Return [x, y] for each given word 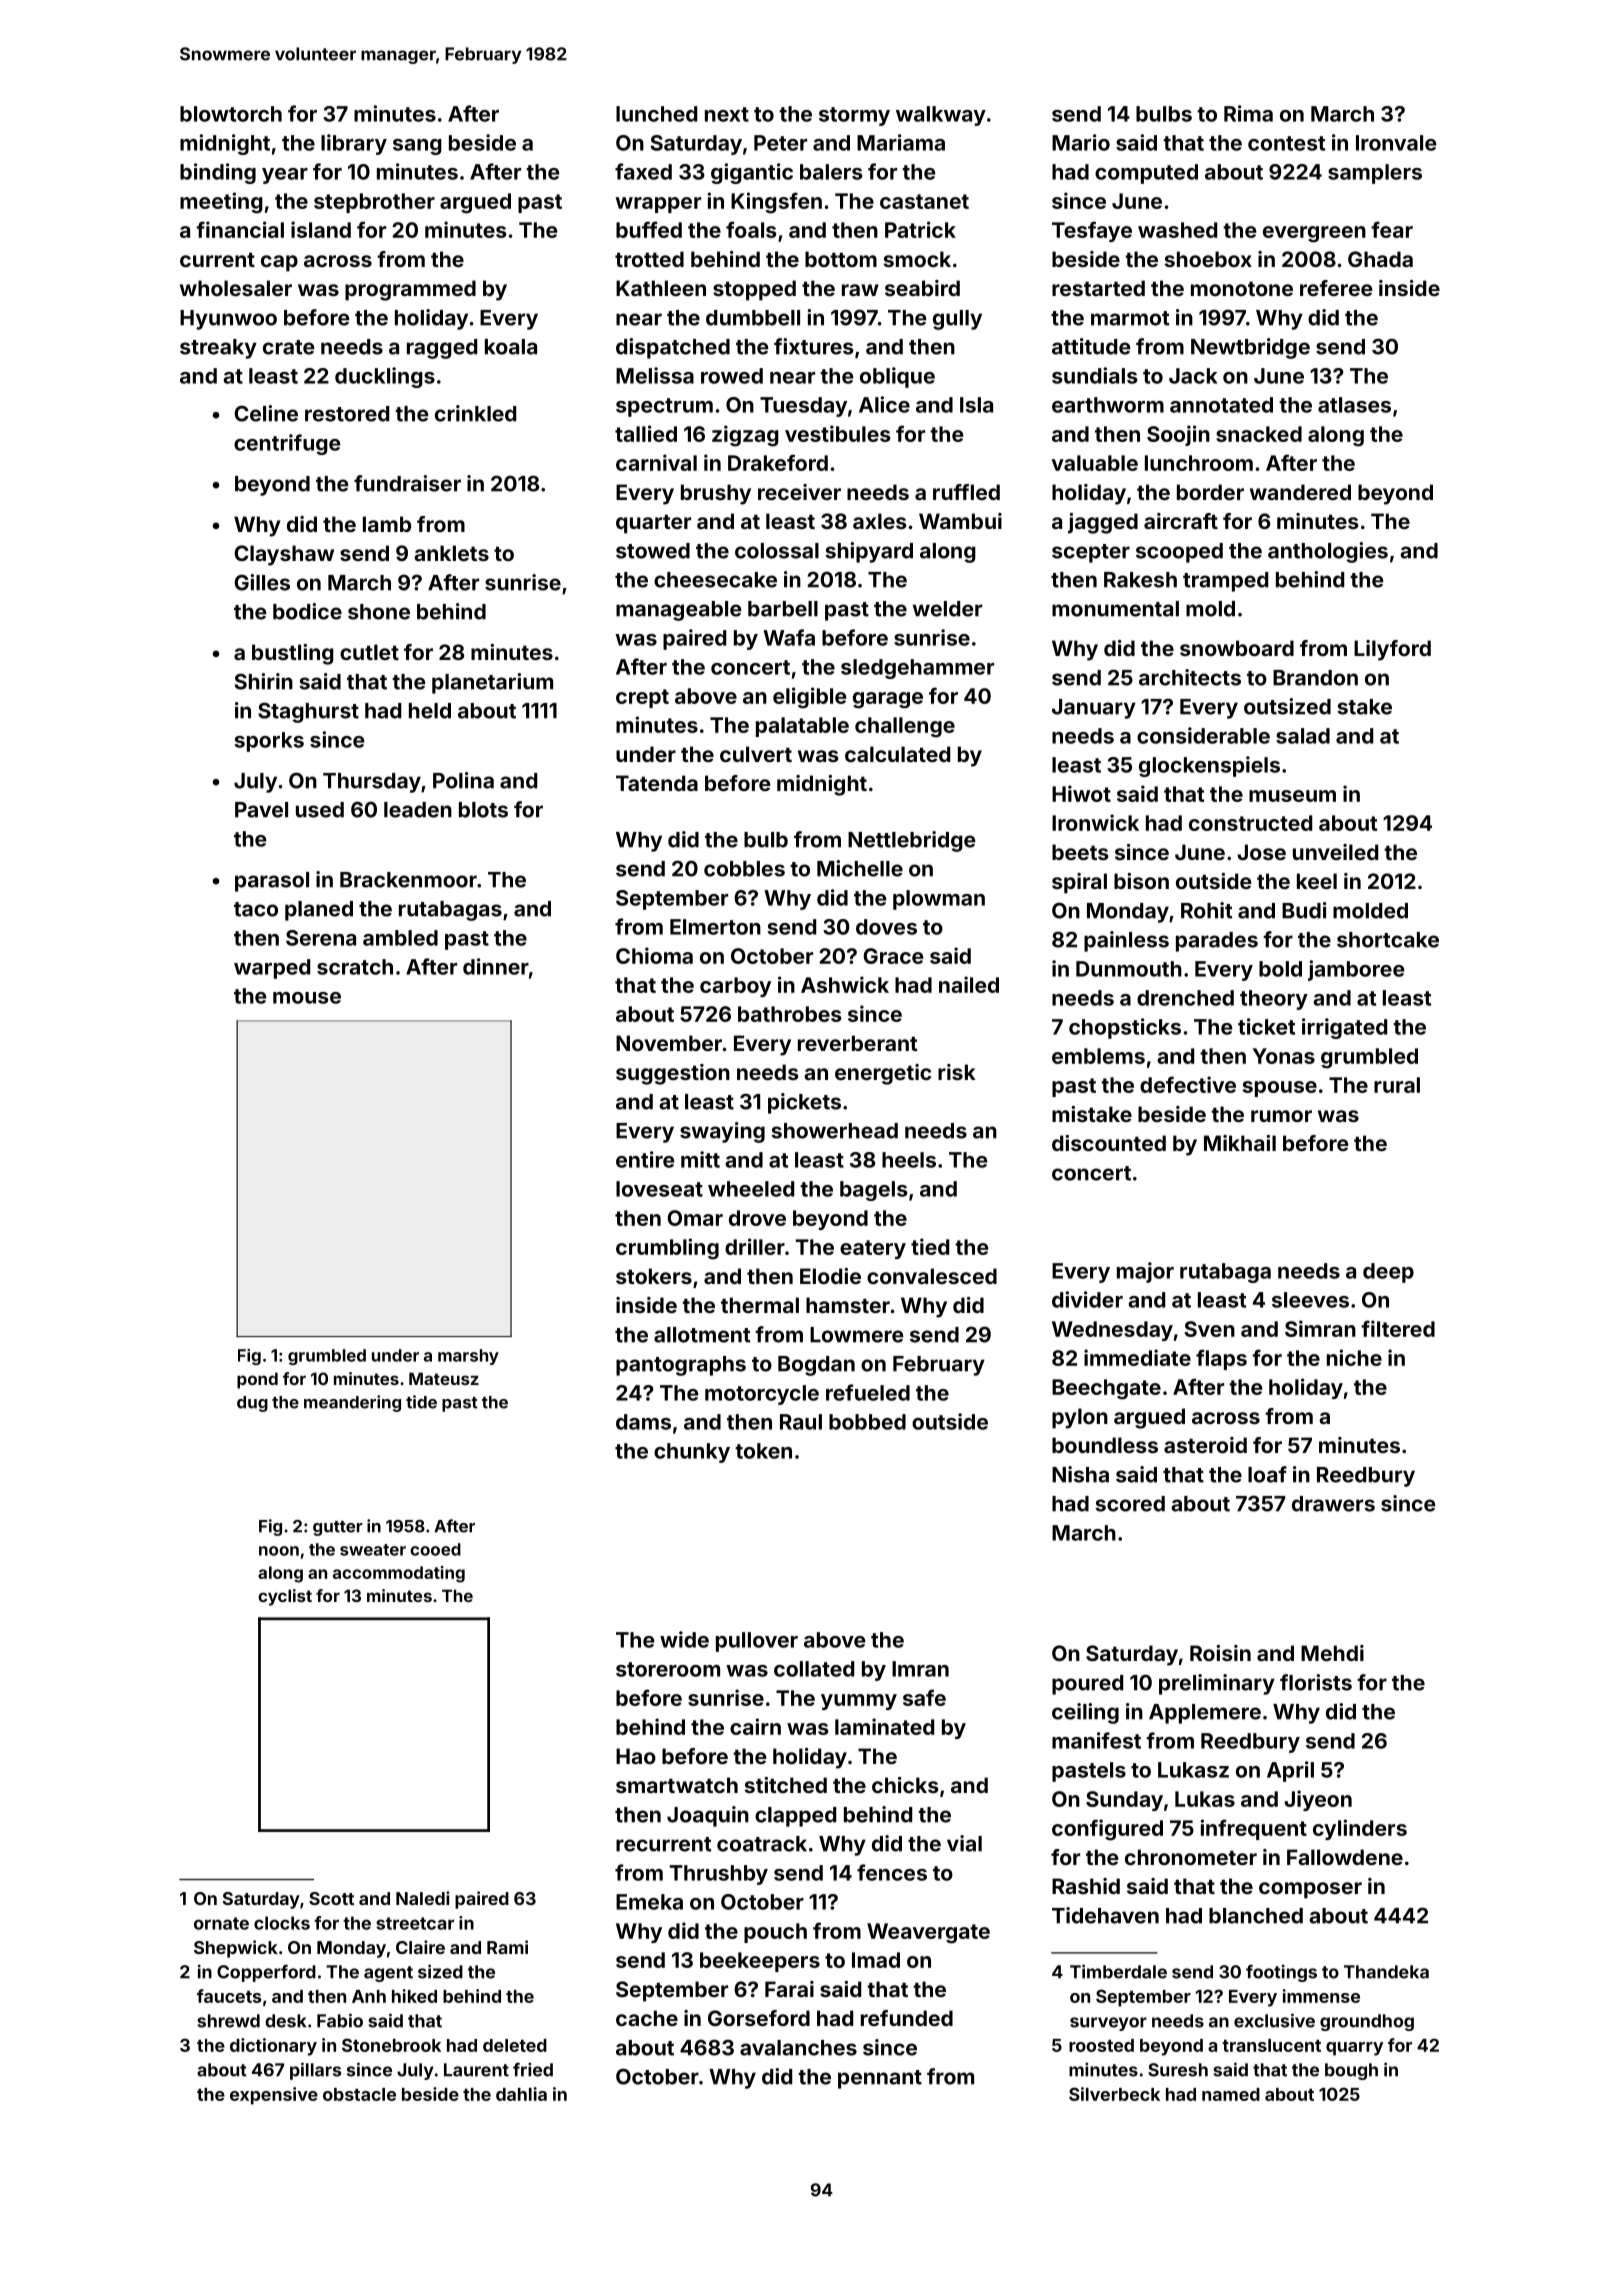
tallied [646, 433]
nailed [969, 984]
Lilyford [1392, 650]
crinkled [475, 413]
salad [1303, 736]
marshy [468, 1357]
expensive [274, 2096]
